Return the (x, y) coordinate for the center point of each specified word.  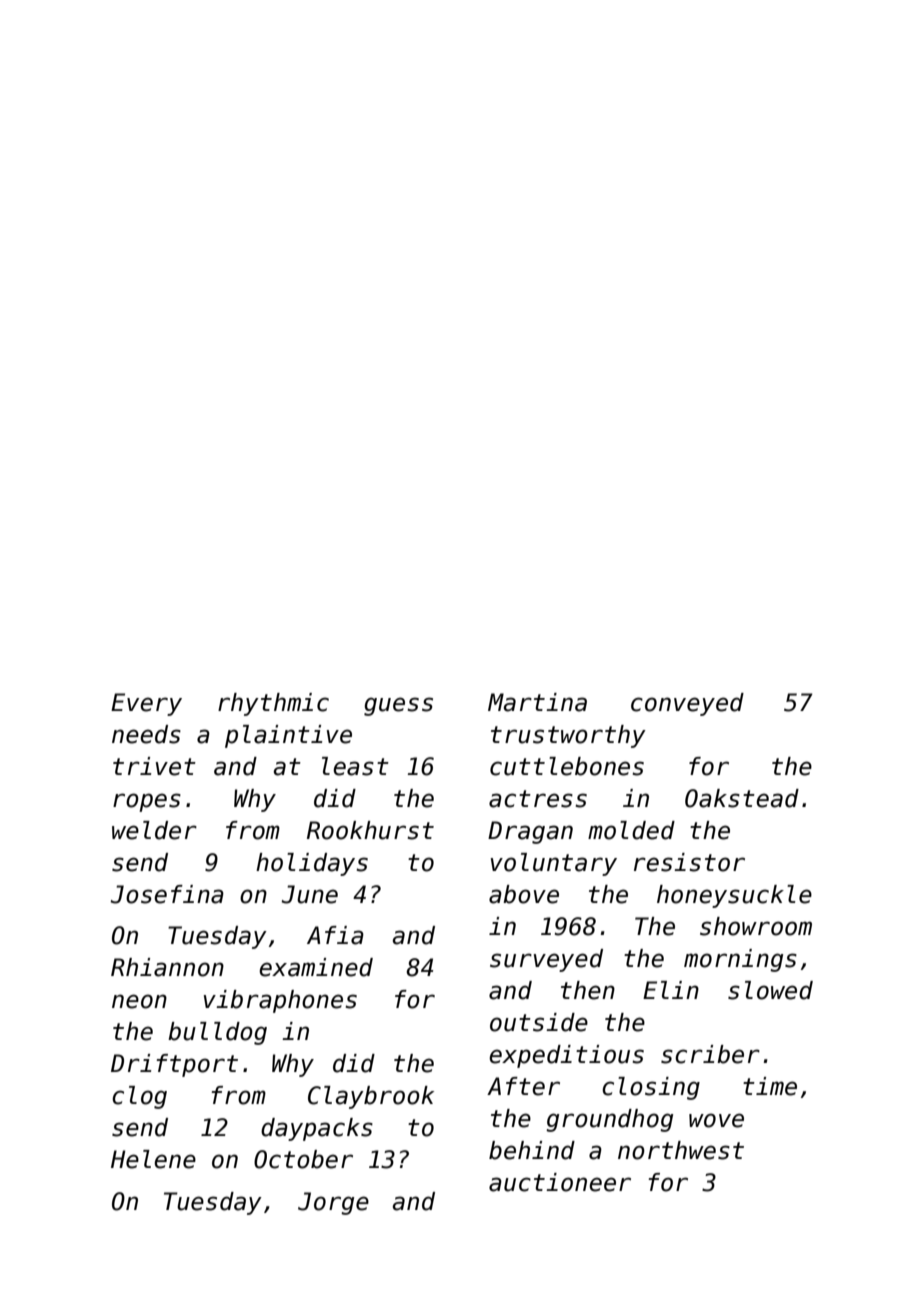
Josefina (167, 894)
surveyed (546, 960)
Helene (153, 1159)
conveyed (687, 704)
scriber (710, 1054)
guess (398, 706)
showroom (756, 926)
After (523, 1086)
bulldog (217, 1033)
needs (146, 734)
